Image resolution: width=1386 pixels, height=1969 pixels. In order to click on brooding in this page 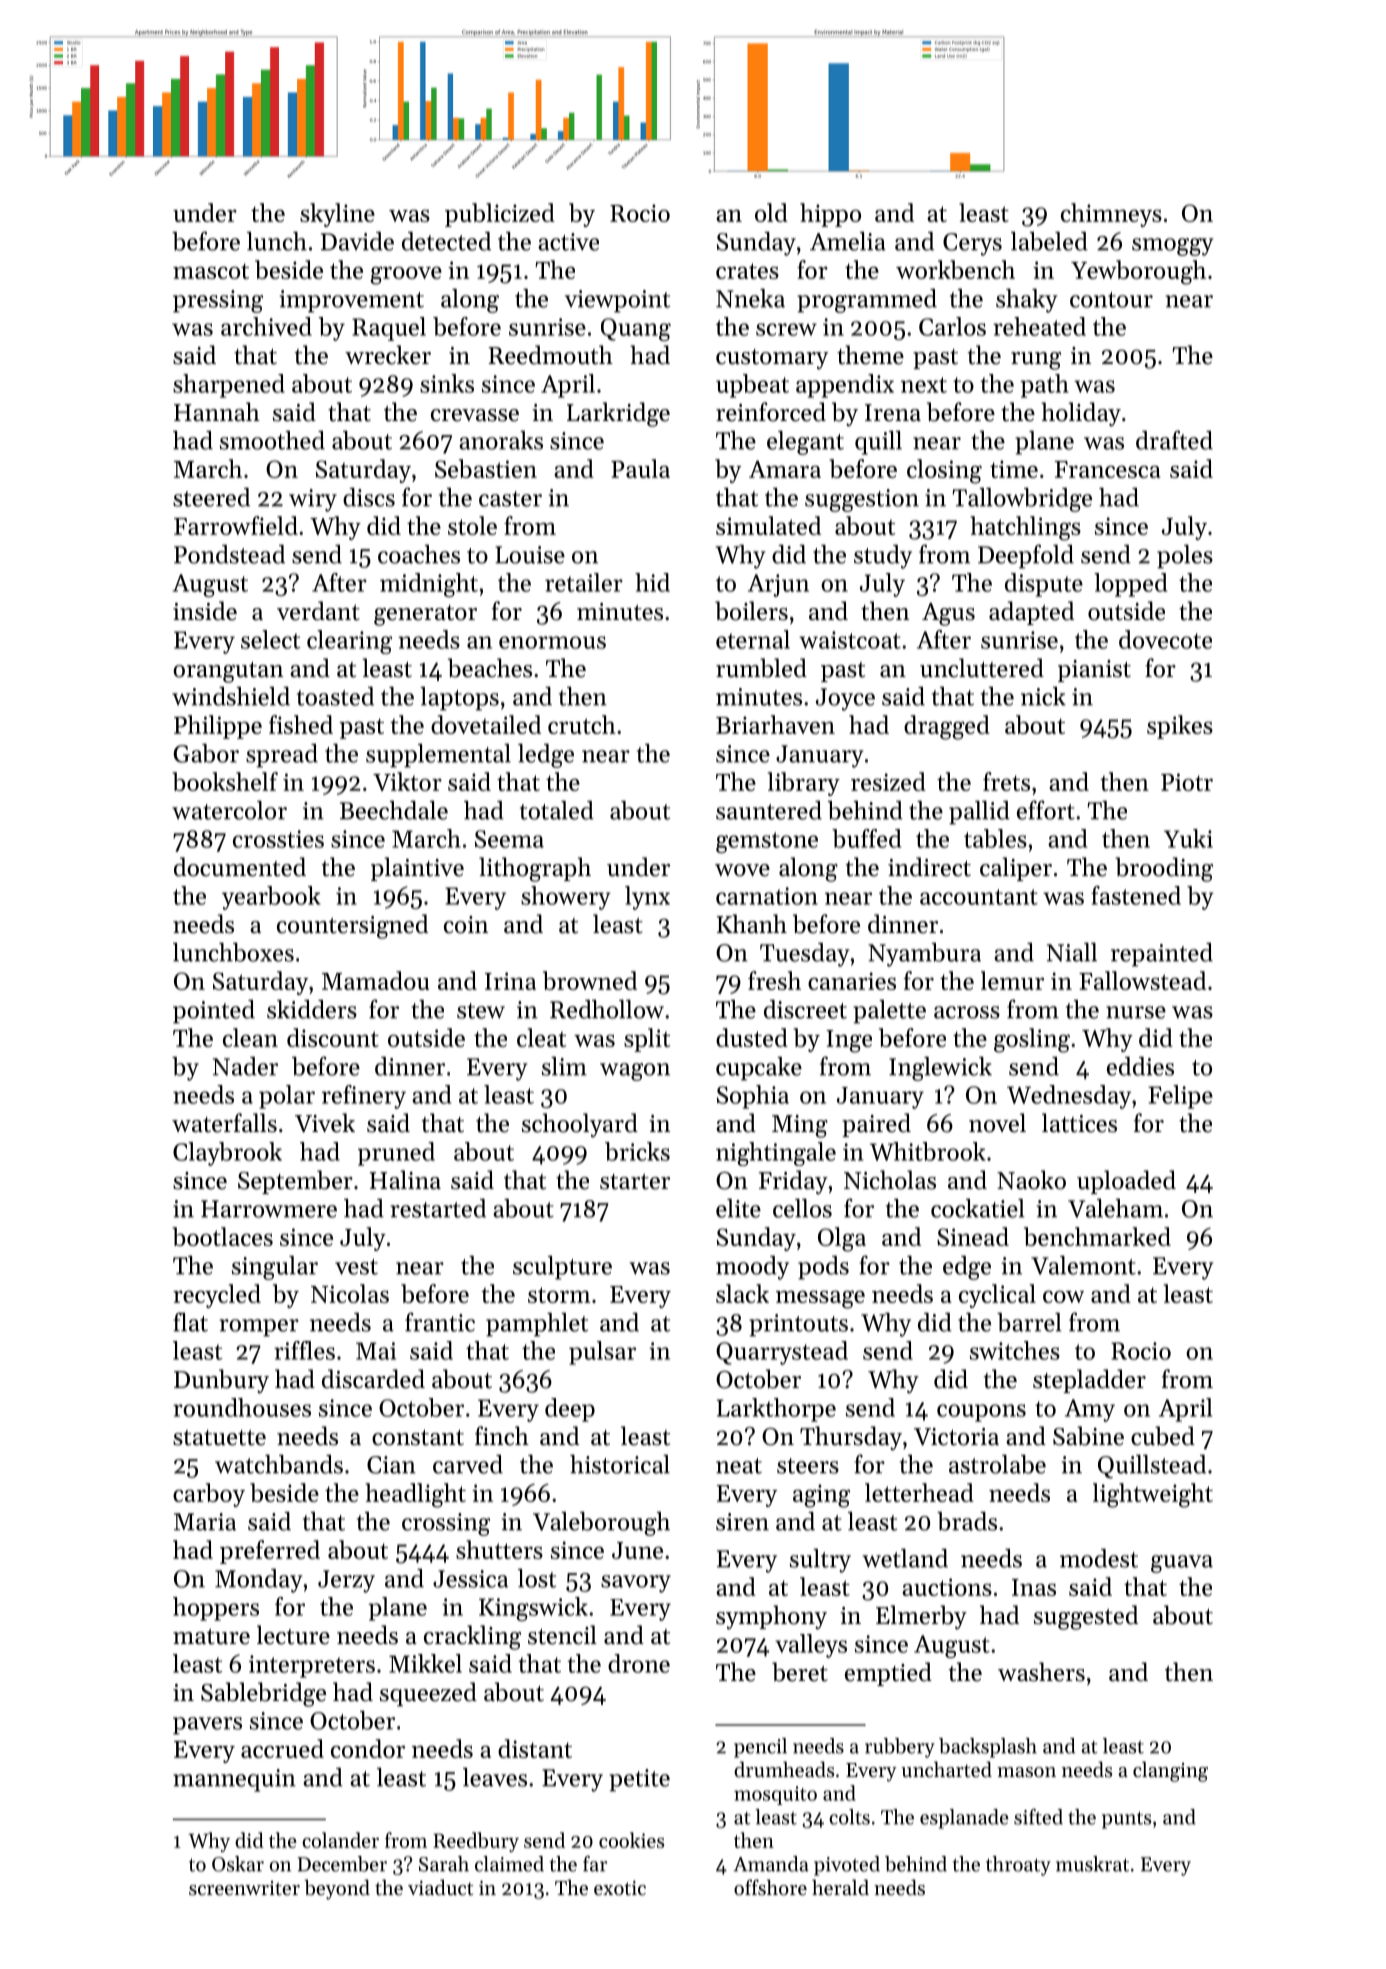, I will do `click(1164, 869)`.
